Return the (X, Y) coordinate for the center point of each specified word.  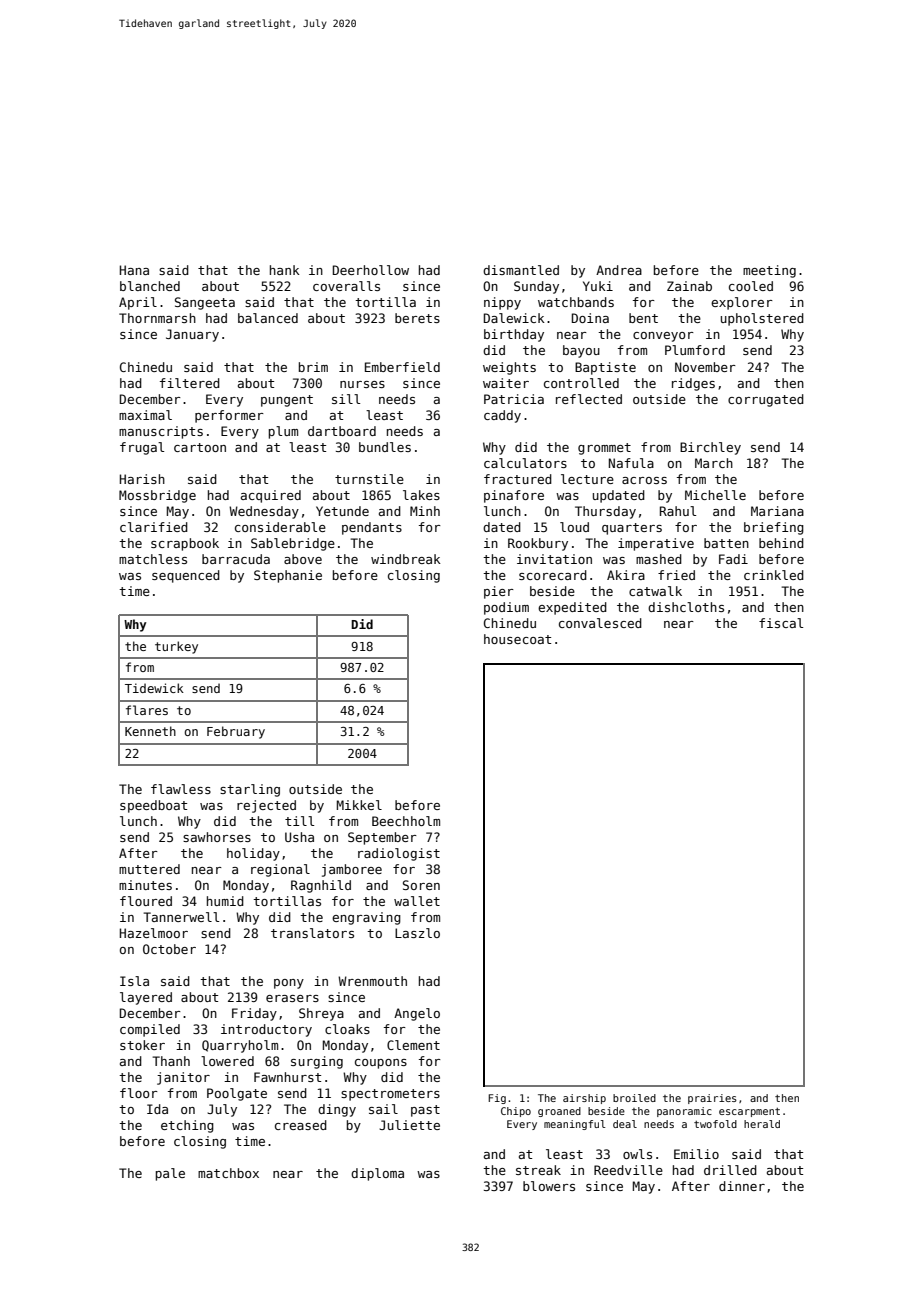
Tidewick (154, 688)
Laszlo (417, 933)
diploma (377, 1174)
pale (170, 1174)
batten (726, 543)
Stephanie (288, 576)
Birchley (710, 448)
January (192, 335)
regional (280, 870)
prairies (712, 1099)
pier (499, 592)
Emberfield (402, 367)
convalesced (600, 623)
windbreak (406, 559)
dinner (742, 1186)
